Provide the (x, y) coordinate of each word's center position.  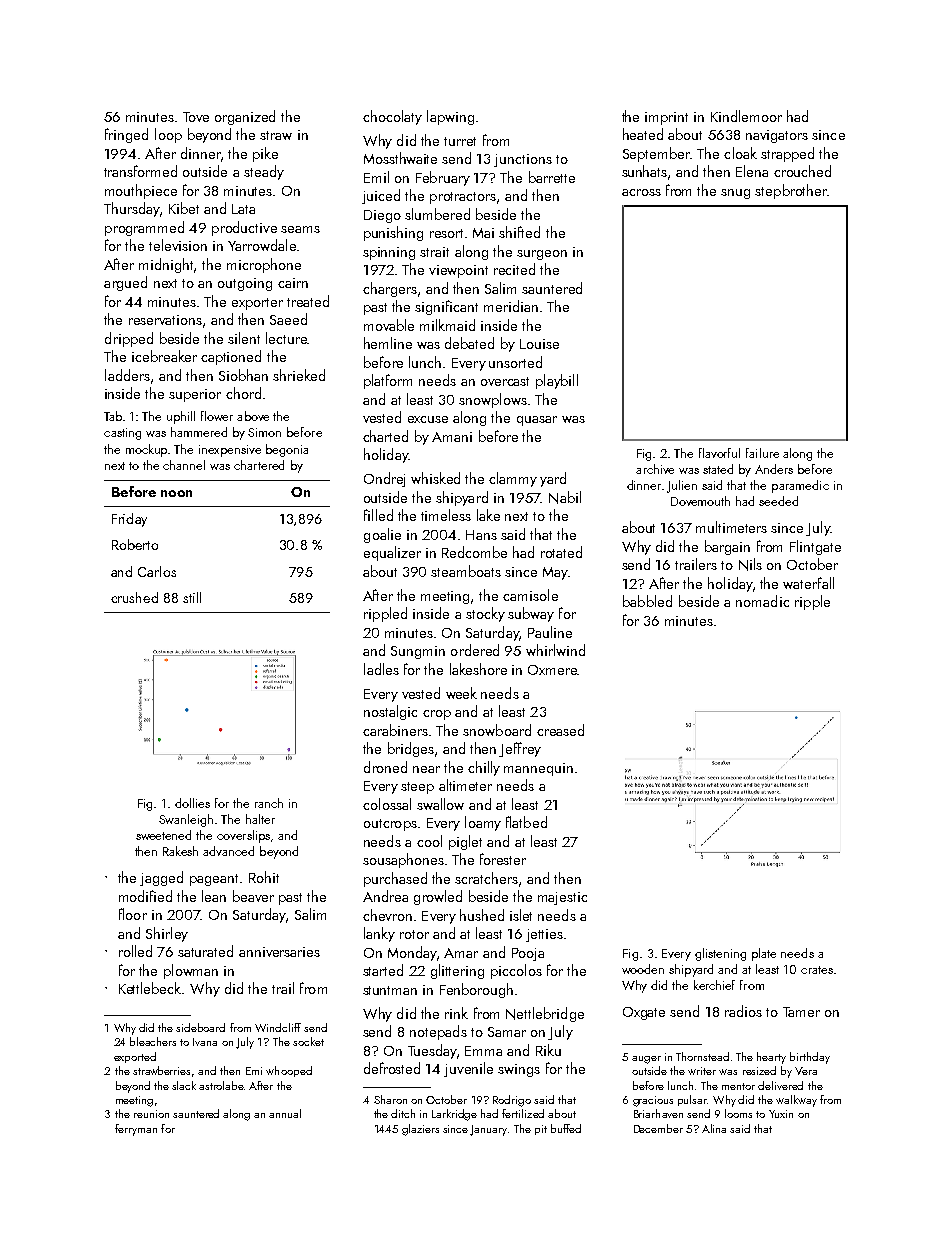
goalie (382, 535)
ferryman (136, 1130)
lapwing (450, 117)
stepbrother (791, 191)
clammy (513, 479)
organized (245, 117)
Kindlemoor (746, 116)
